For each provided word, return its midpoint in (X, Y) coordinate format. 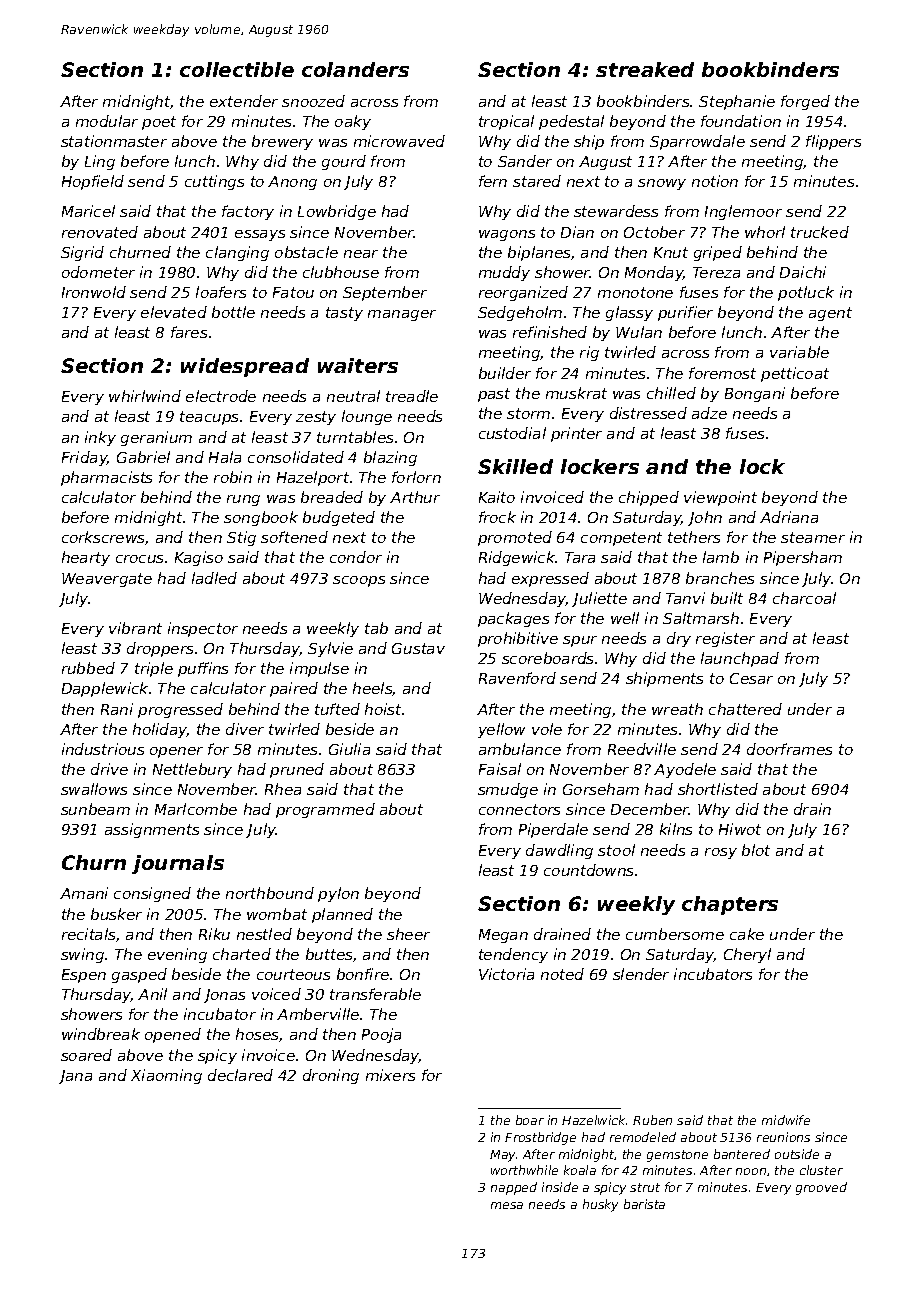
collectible (237, 69)
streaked (645, 69)
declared (240, 1075)
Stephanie (737, 102)
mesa (507, 1205)
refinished (550, 332)
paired (294, 689)
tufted (337, 709)
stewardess (616, 211)
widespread (245, 367)
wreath (677, 709)
